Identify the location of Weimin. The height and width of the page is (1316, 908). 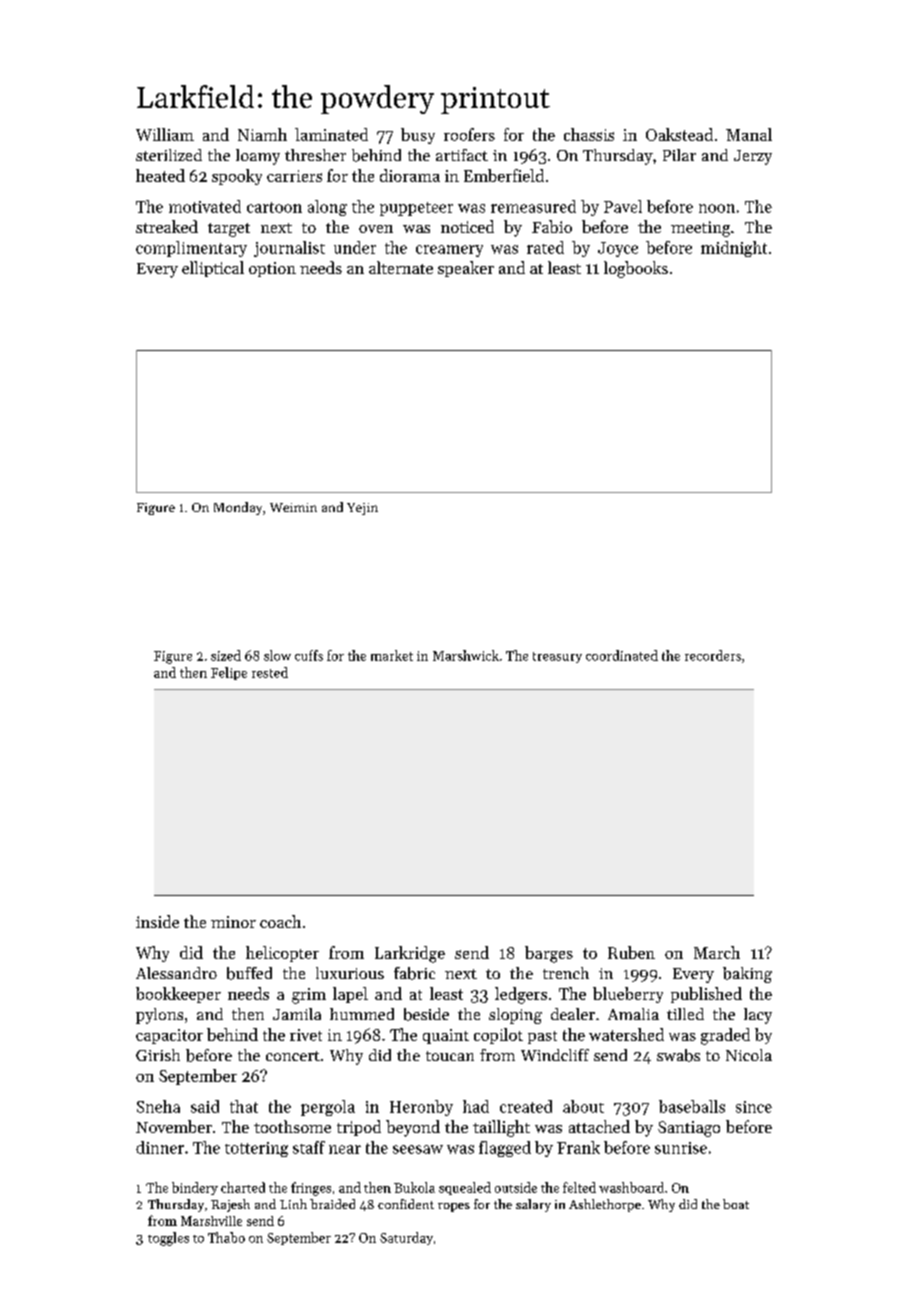
(293, 507).
